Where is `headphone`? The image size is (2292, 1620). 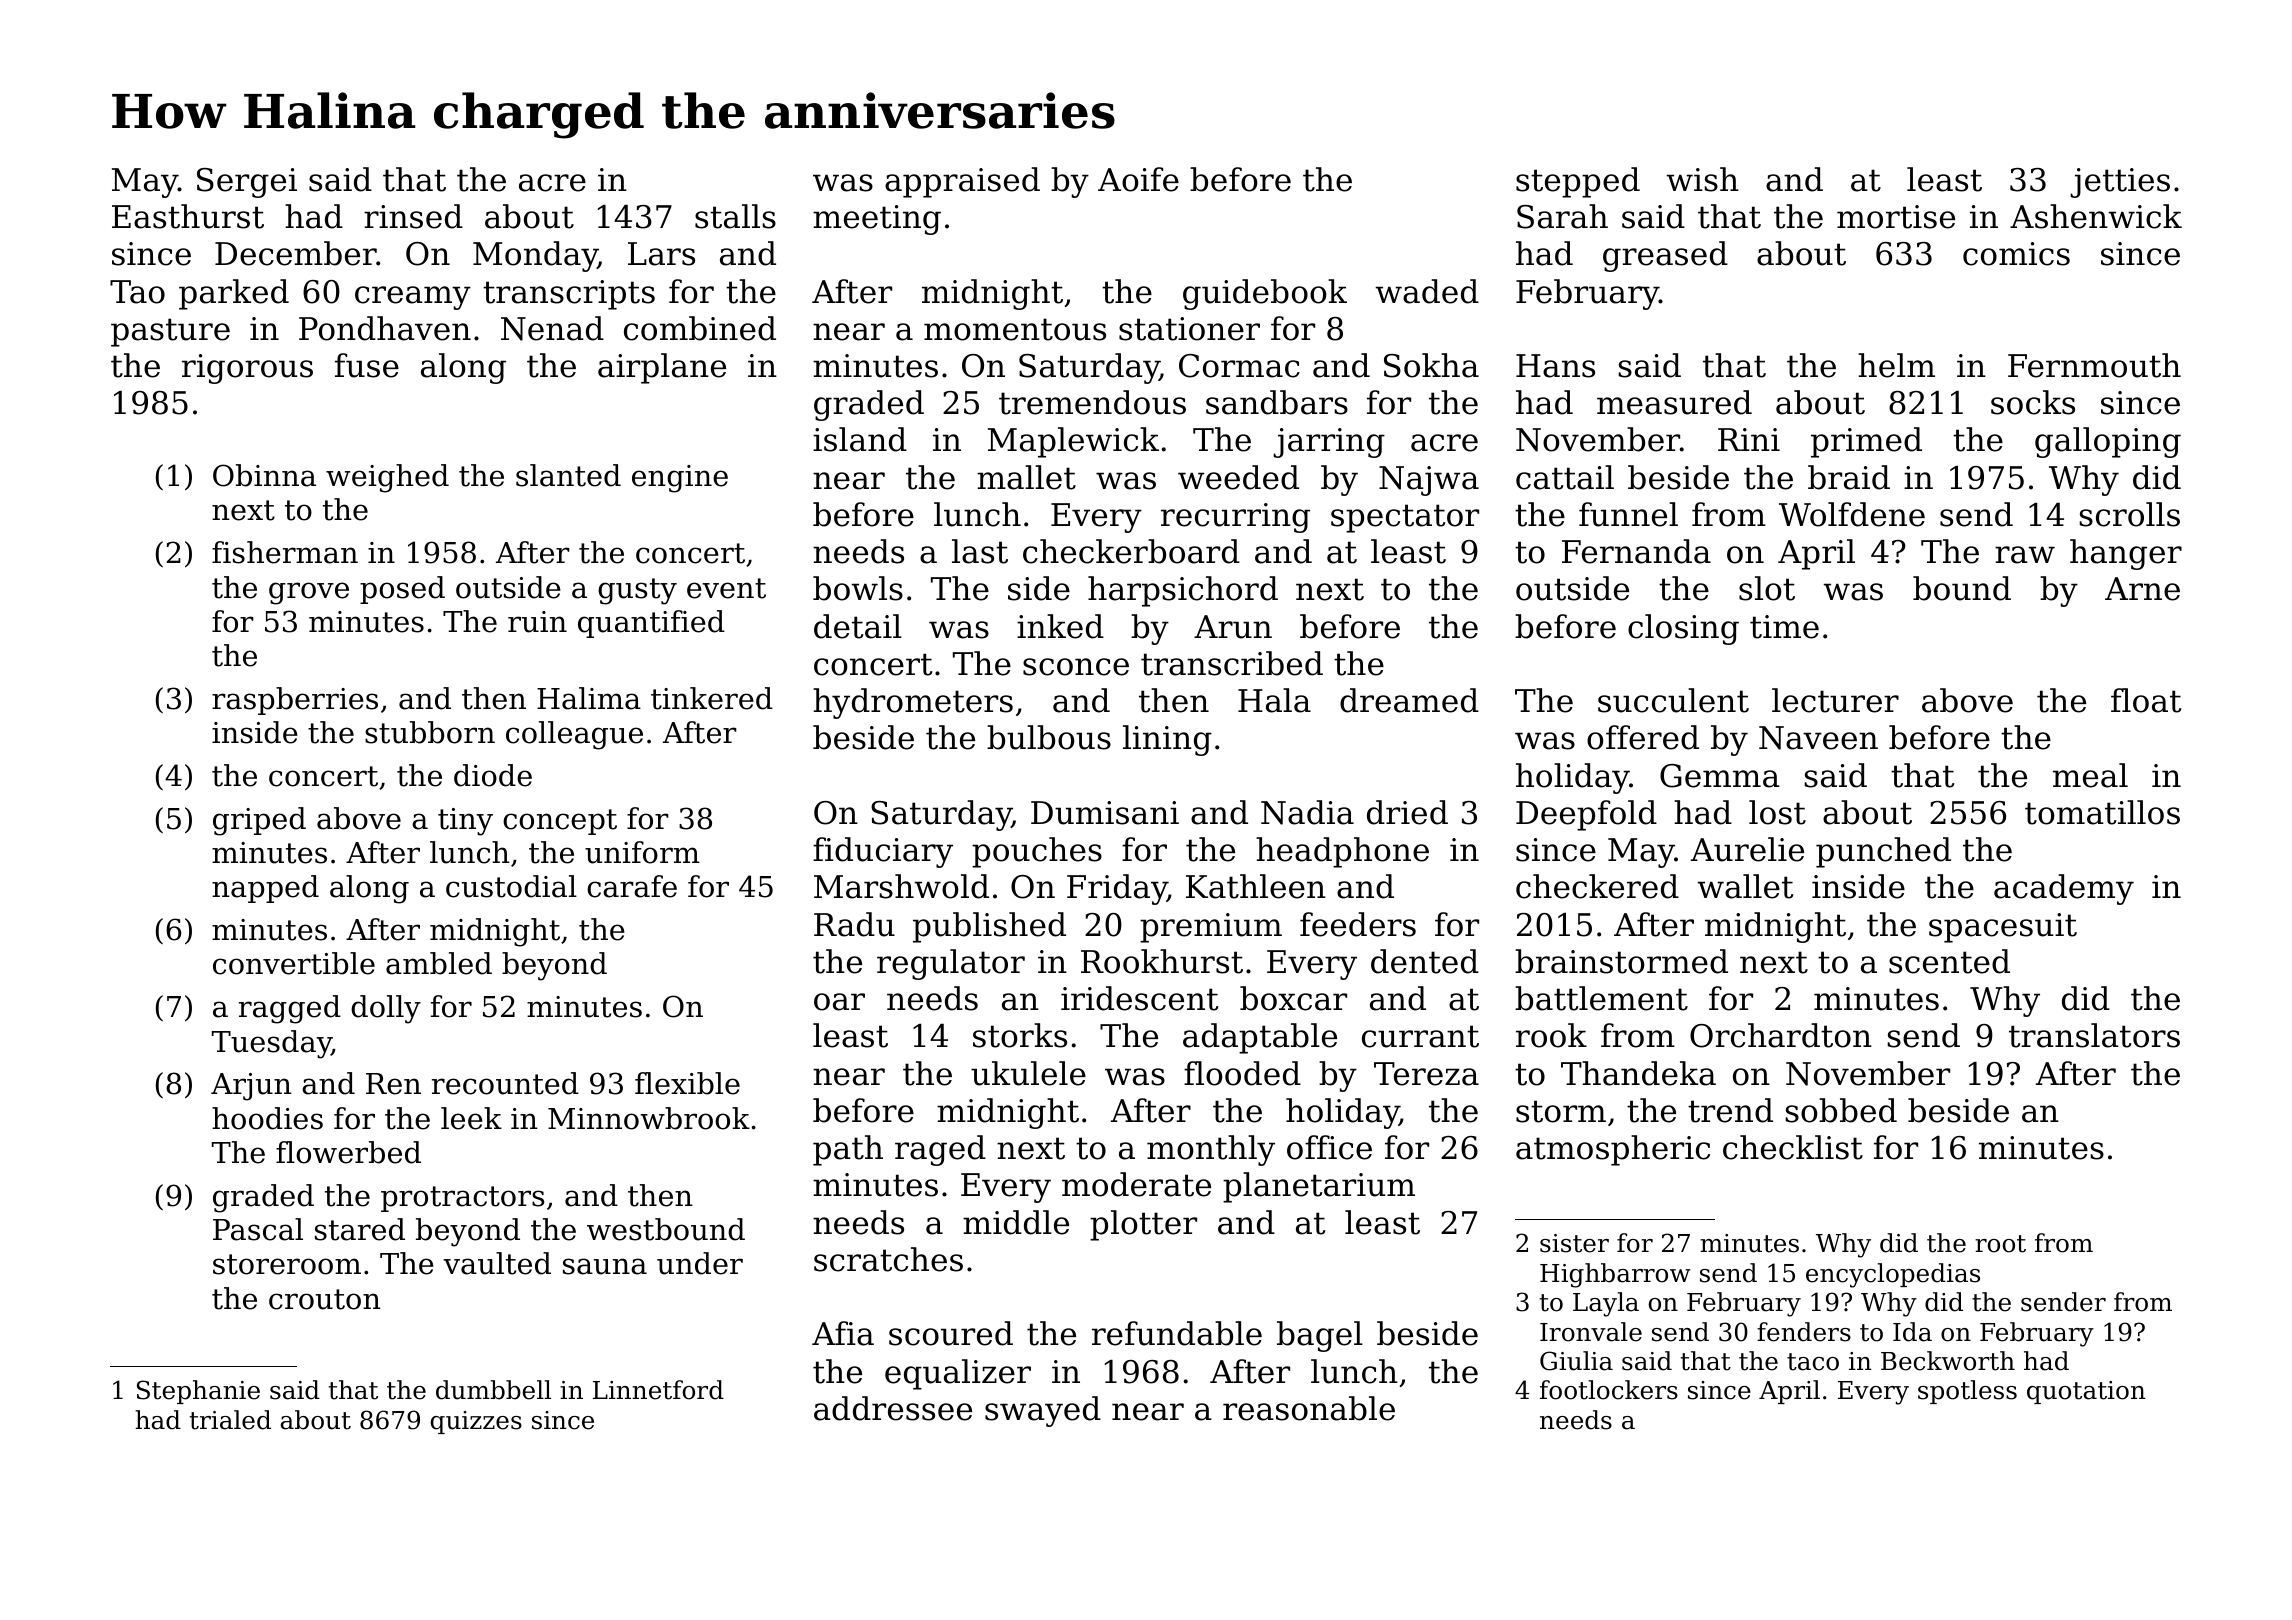 headphone is located at coordinates (1342, 852).
